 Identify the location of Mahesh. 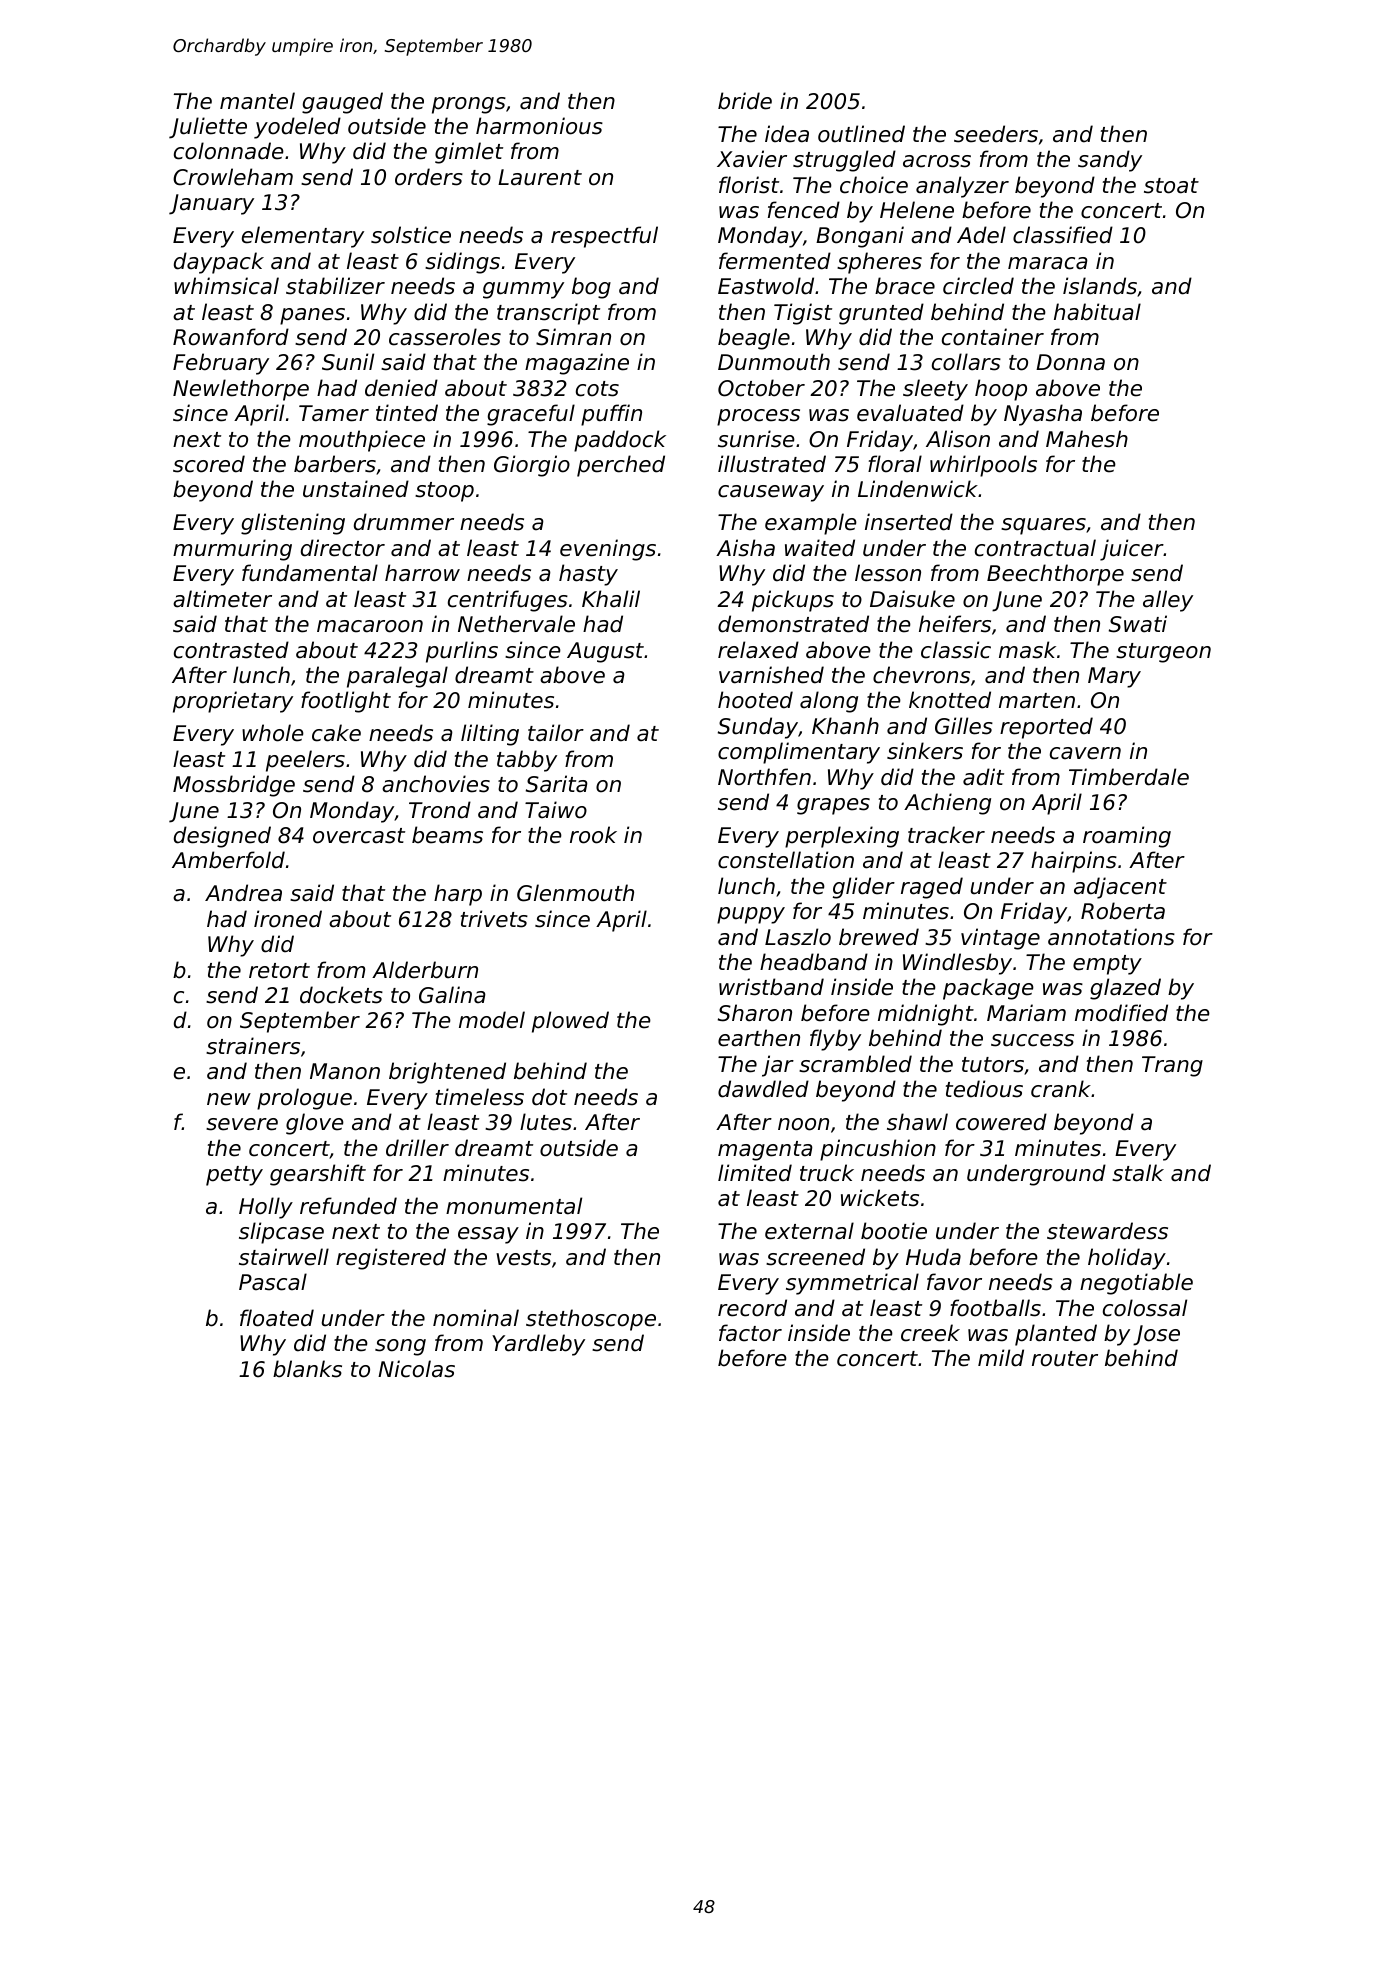
(1087, 439).
